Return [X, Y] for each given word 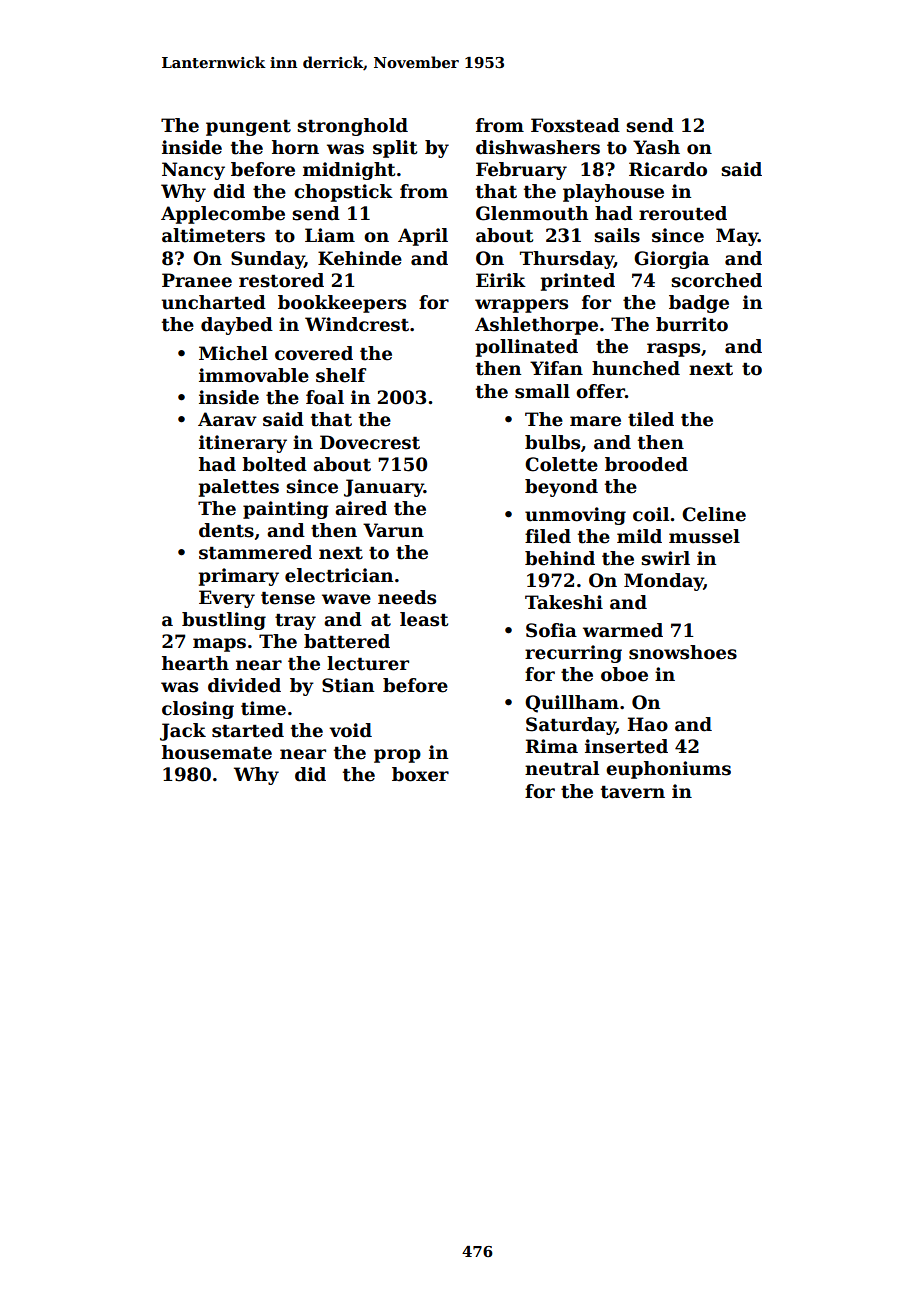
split [395, 149]
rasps [673, 350]
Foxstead [575, 125]
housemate [217, 752]
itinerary [243, 444]
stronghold [352, 127]
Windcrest [357, 324]
